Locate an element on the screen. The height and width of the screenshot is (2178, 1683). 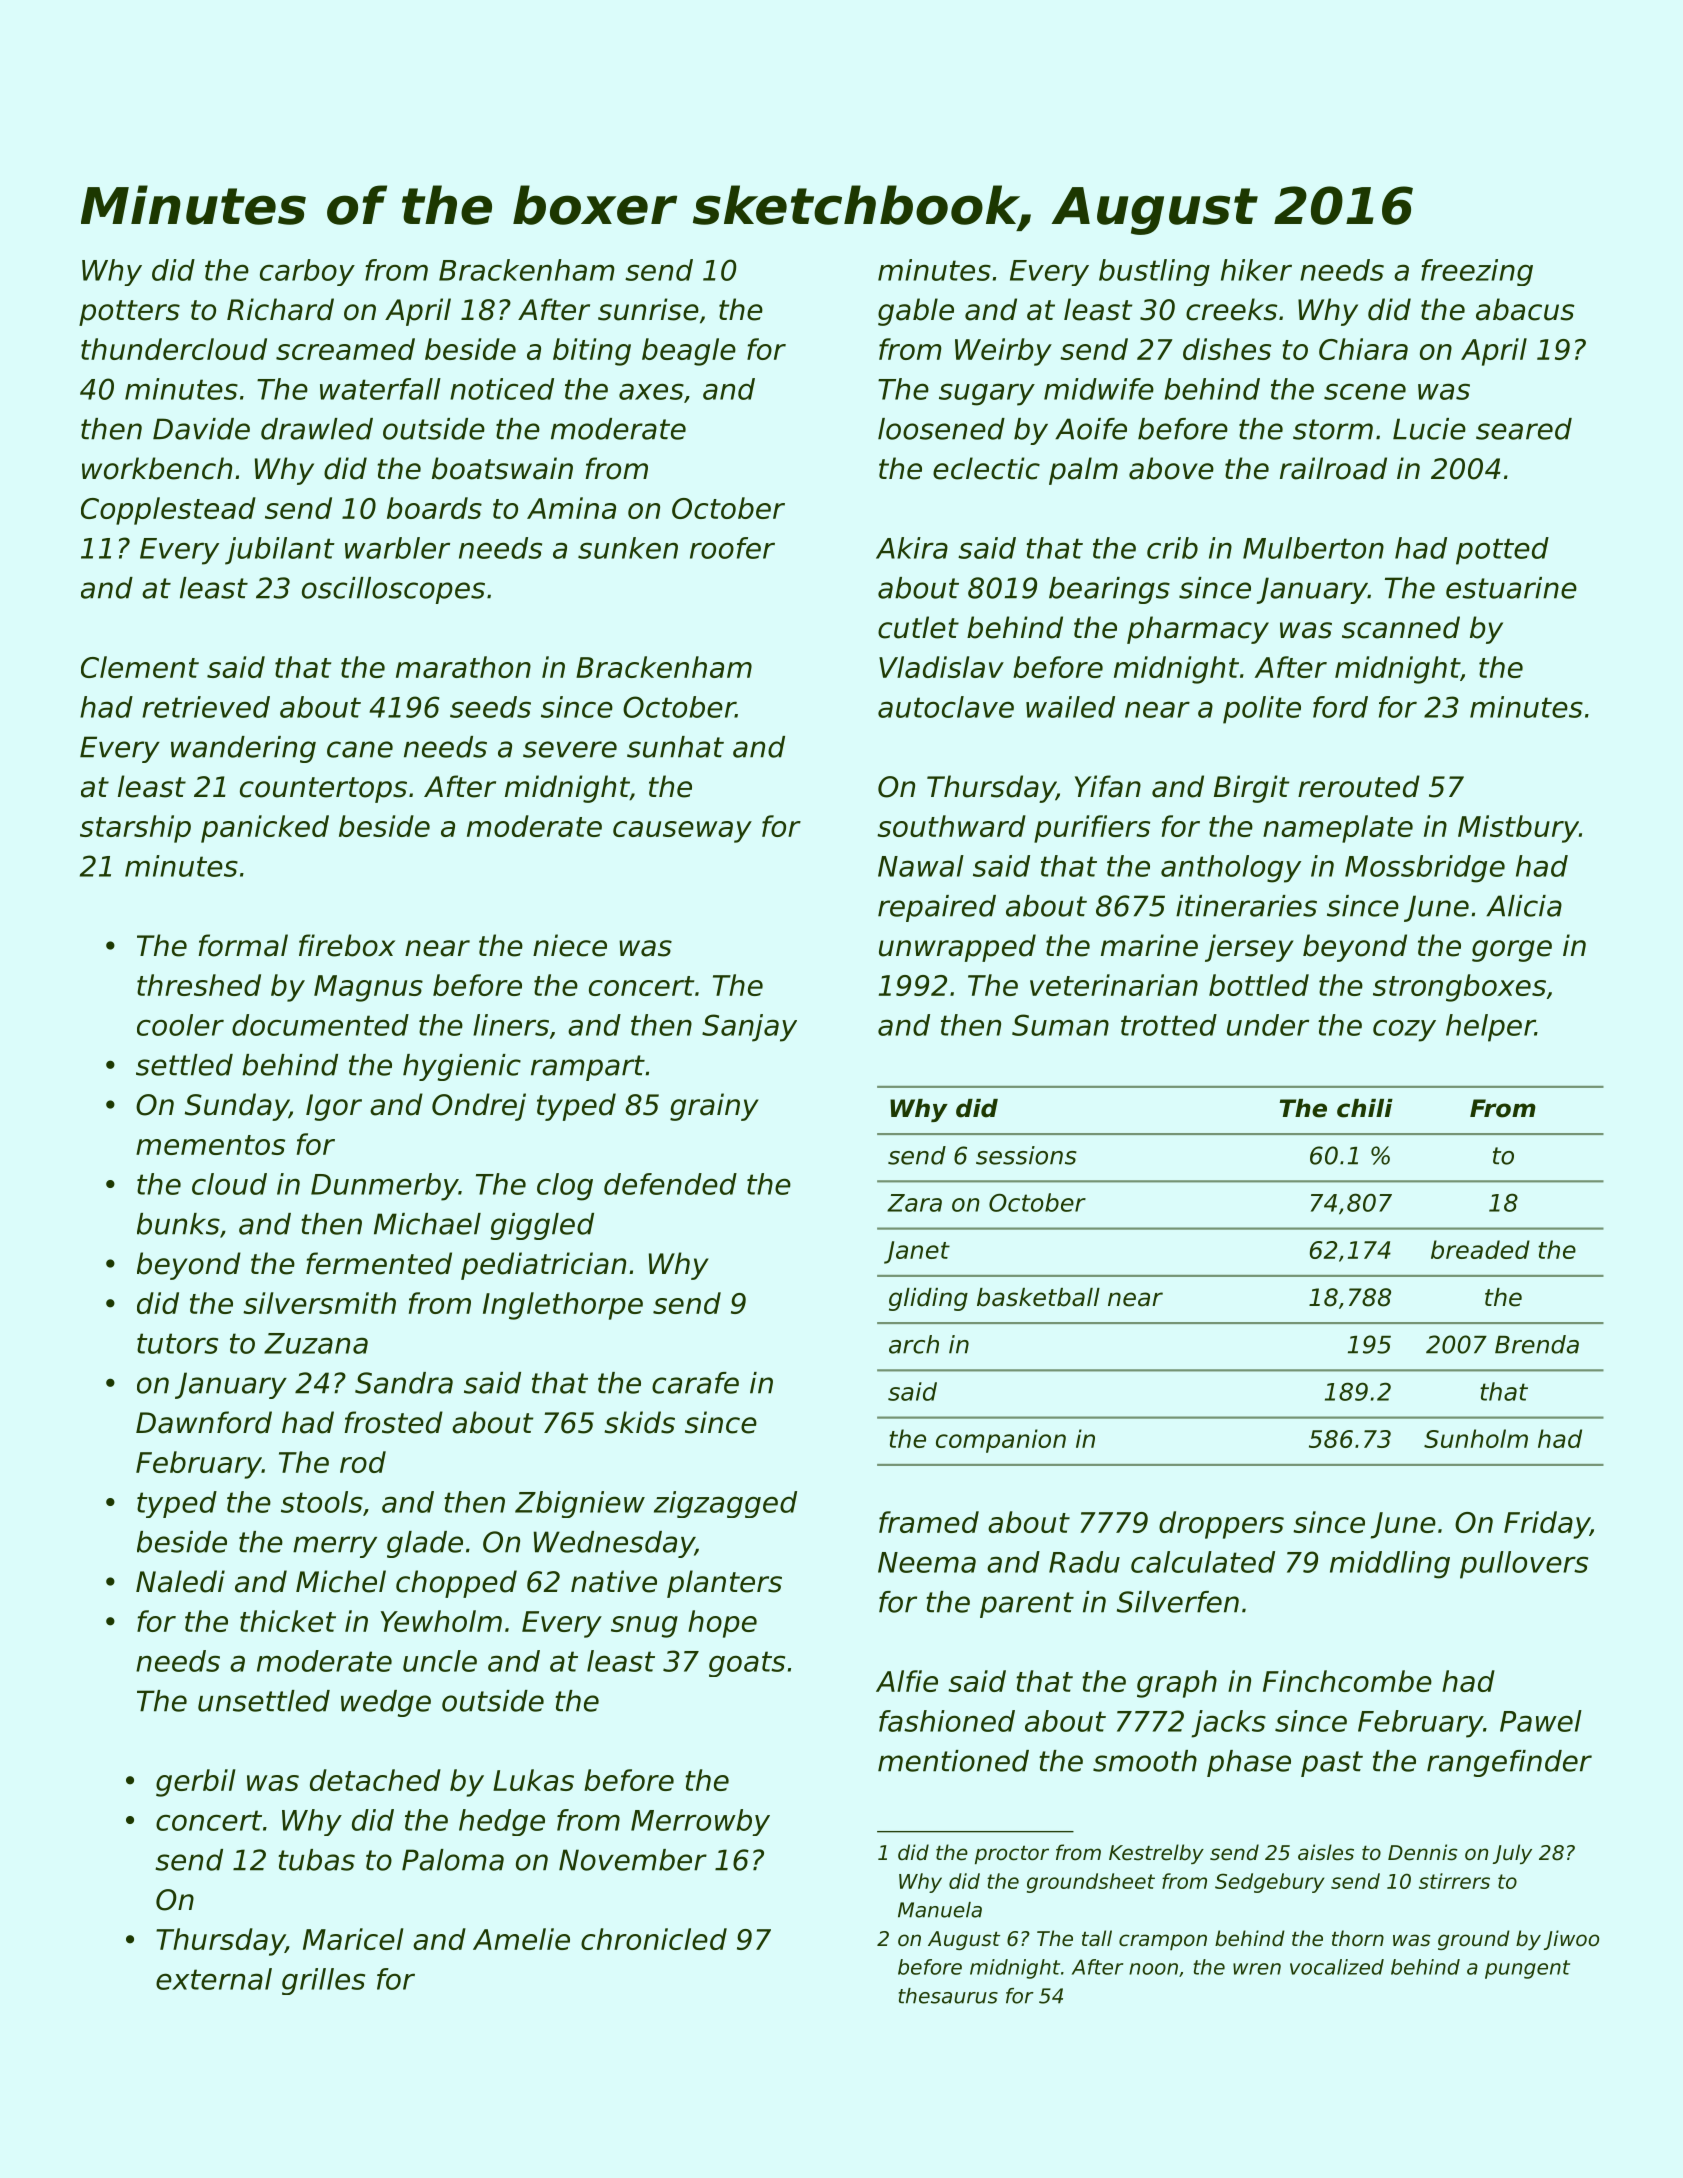
mementos is located at coordinates (210, 1145).
